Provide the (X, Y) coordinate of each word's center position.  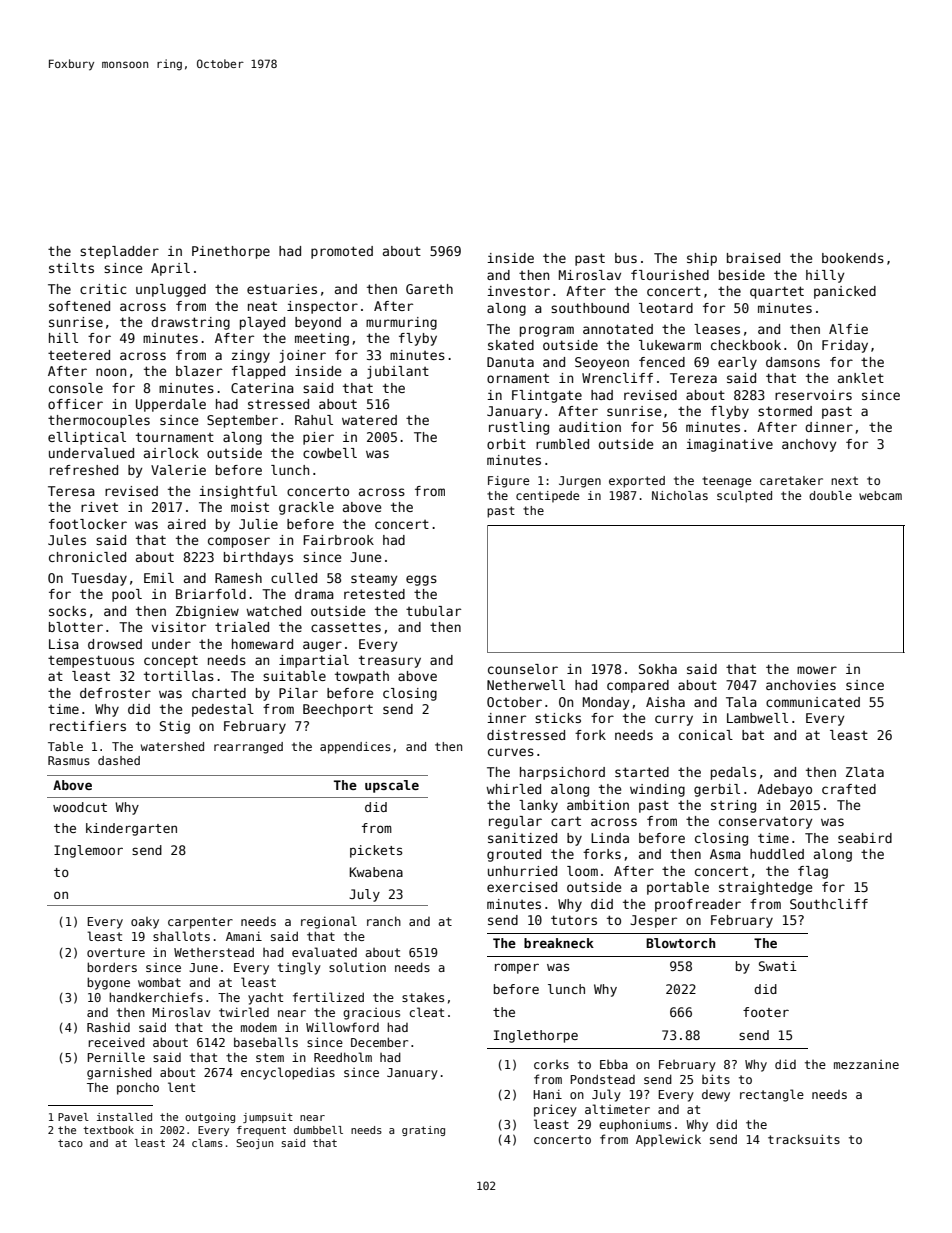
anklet (861, 378)
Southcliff (829, 904)
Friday (845, 346)
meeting (322, 339)
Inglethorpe (536, 1036)
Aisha (665, 702)
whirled (513, 789)
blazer (199, 371)
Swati (778, 966)
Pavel (73, 1117)
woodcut (80, 807)
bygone (108, 983)
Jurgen (580, 482)
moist (250, 507)
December (379, 1042)
